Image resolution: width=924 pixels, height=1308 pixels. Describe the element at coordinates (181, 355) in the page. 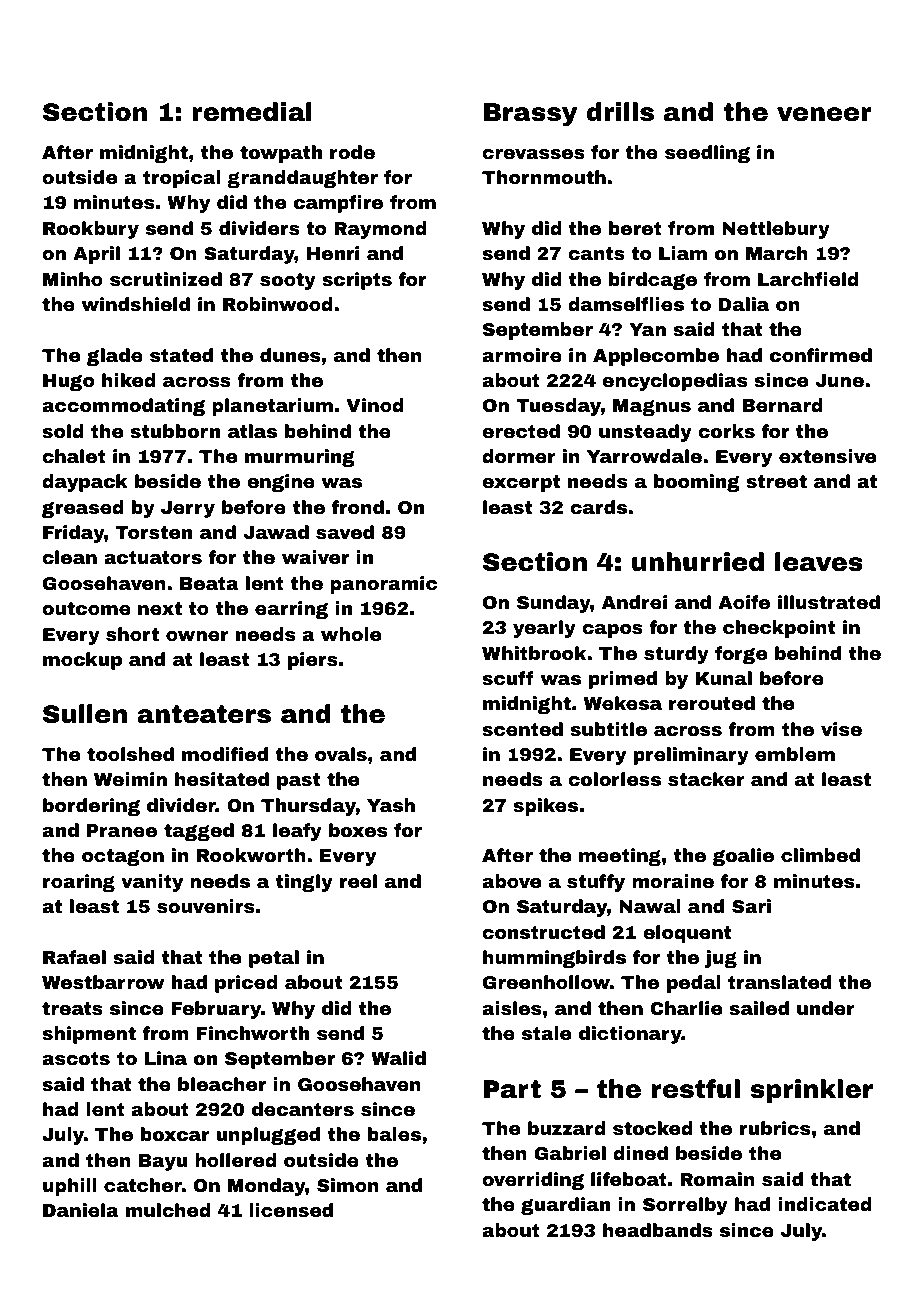

I see `stated` at that location.
